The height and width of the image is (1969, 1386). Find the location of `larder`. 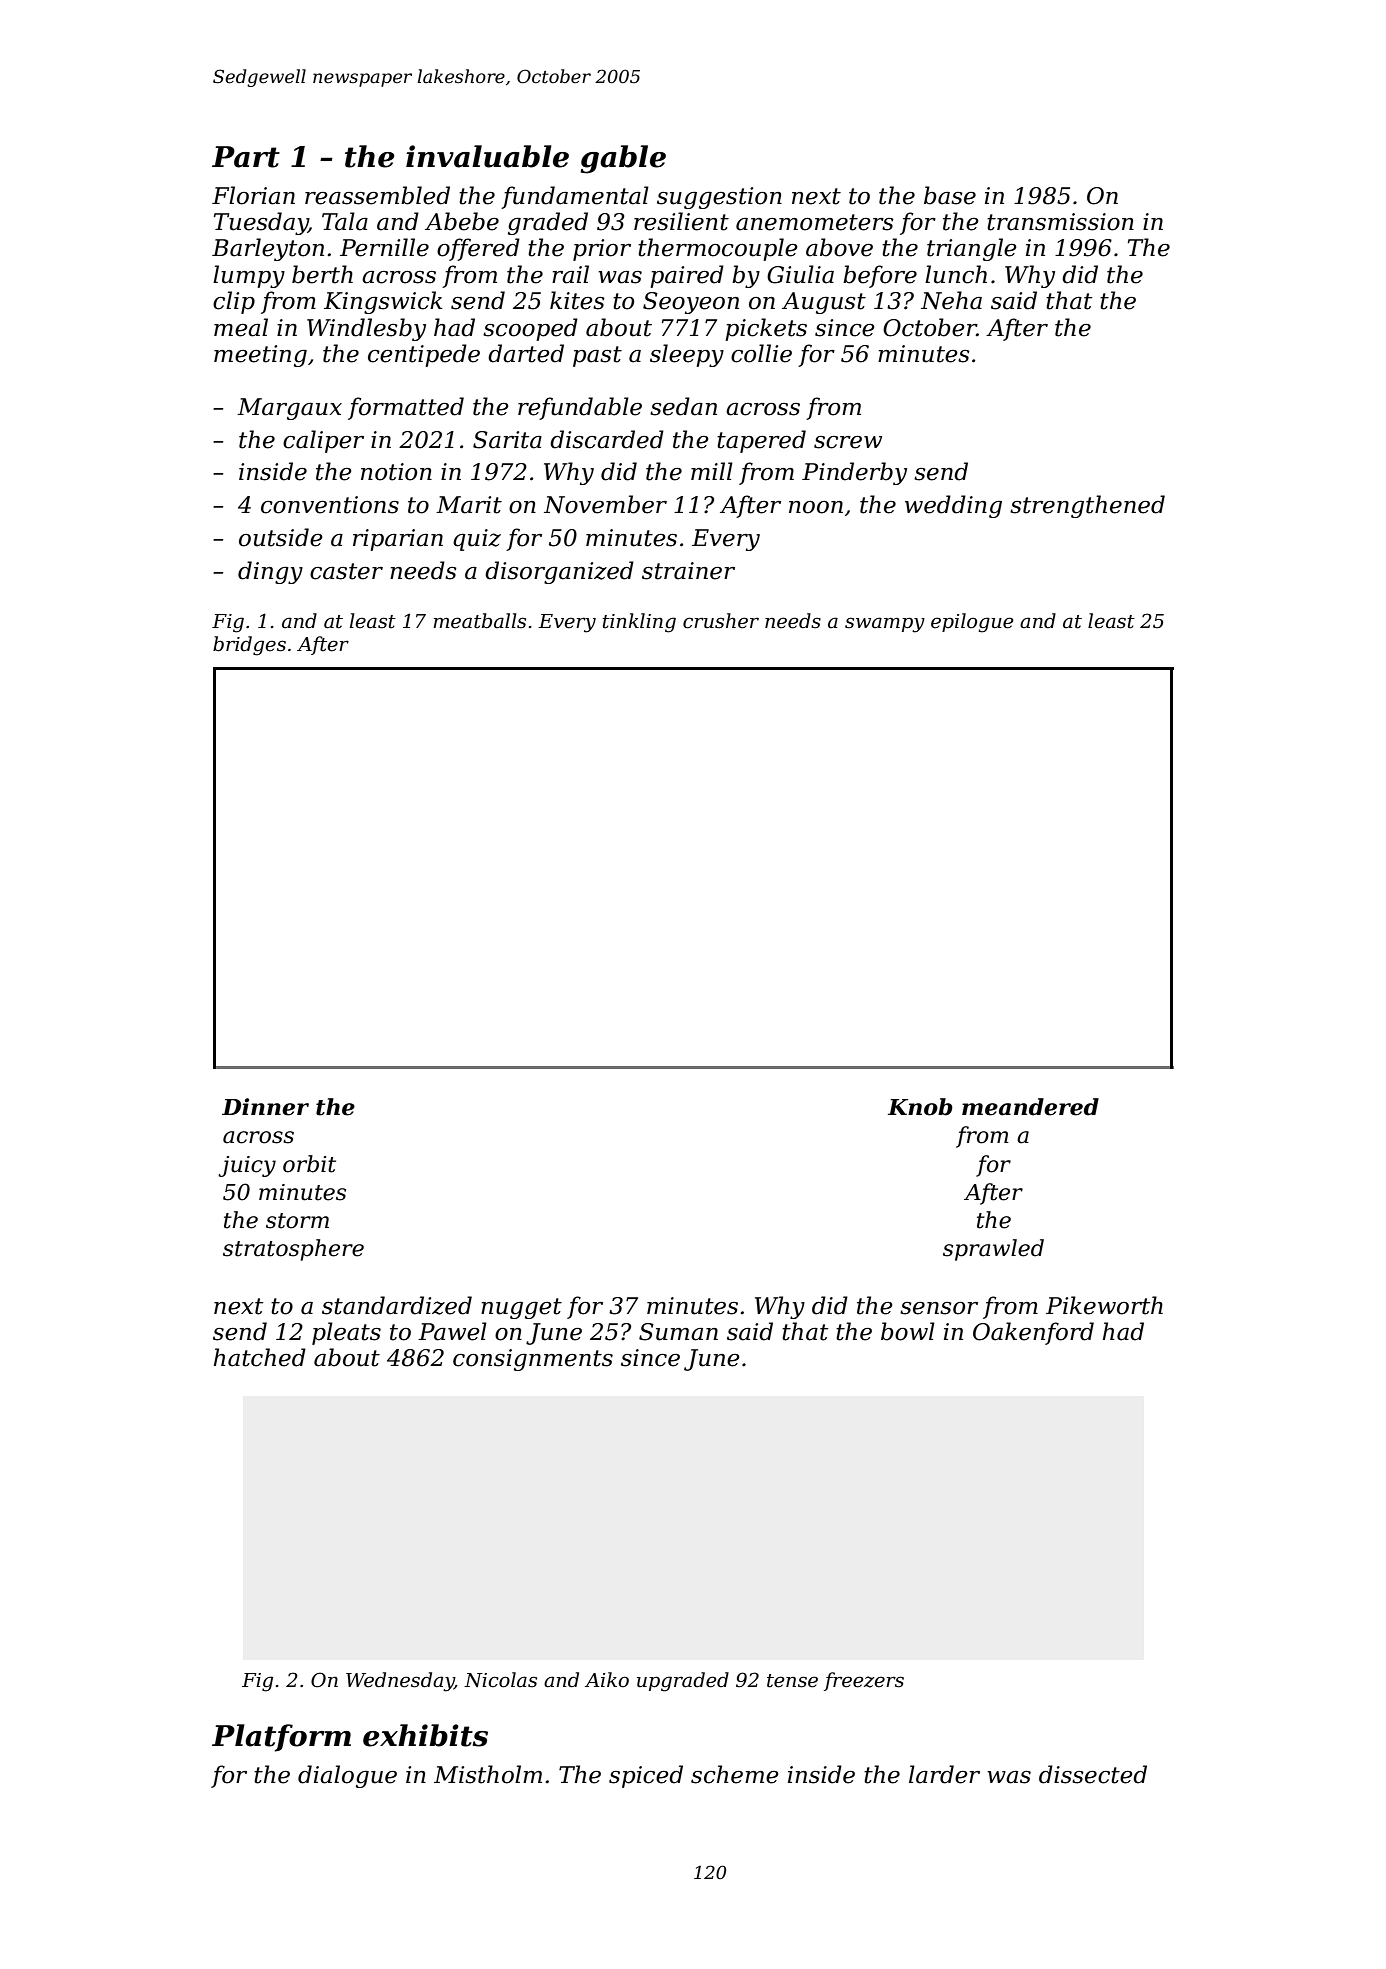

larder is located at coordinates (944, 1774).
